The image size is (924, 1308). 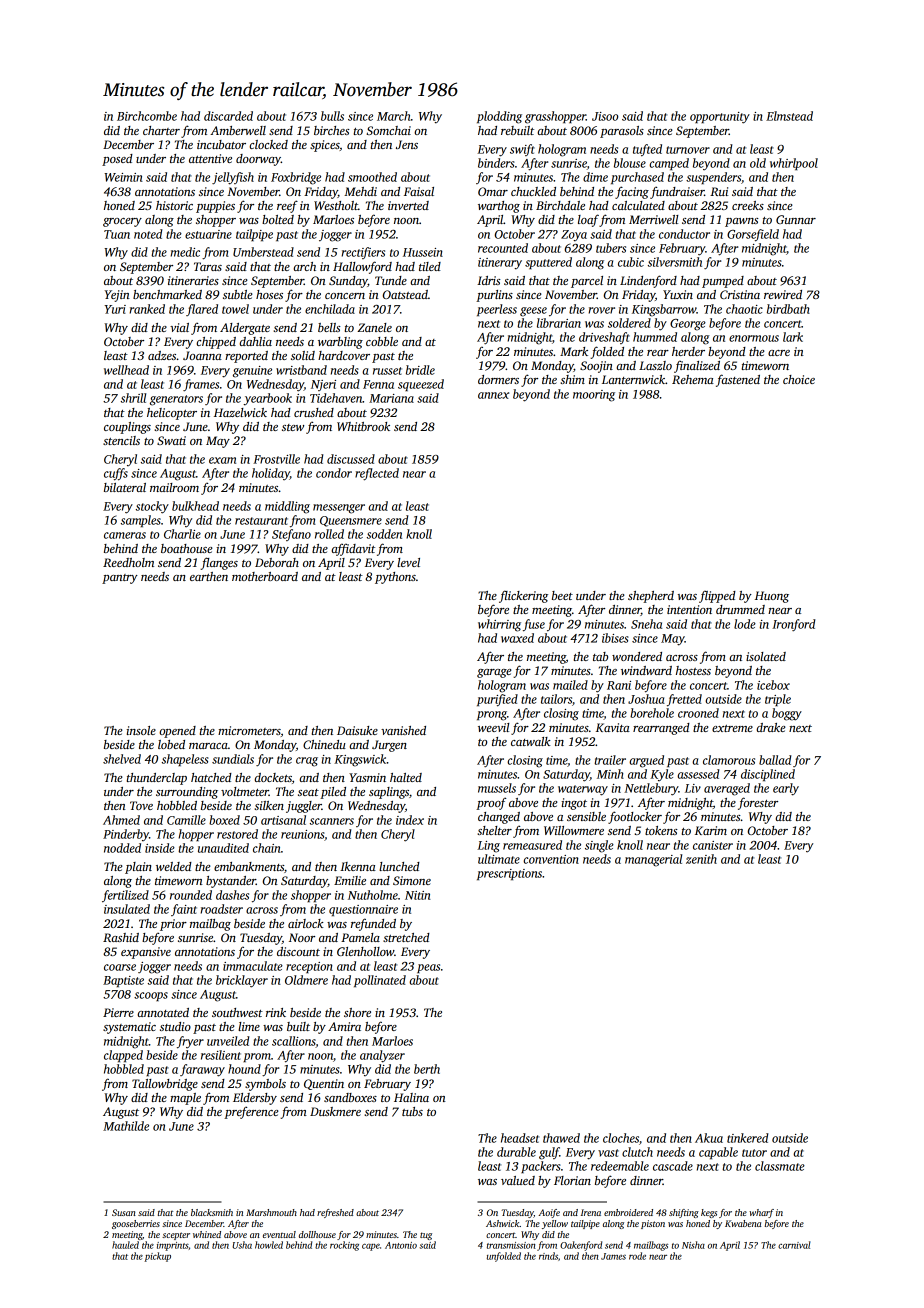 What do you see at coordinates (786, 789) in the document?
I see `early` at bounding box center [786, 789].
